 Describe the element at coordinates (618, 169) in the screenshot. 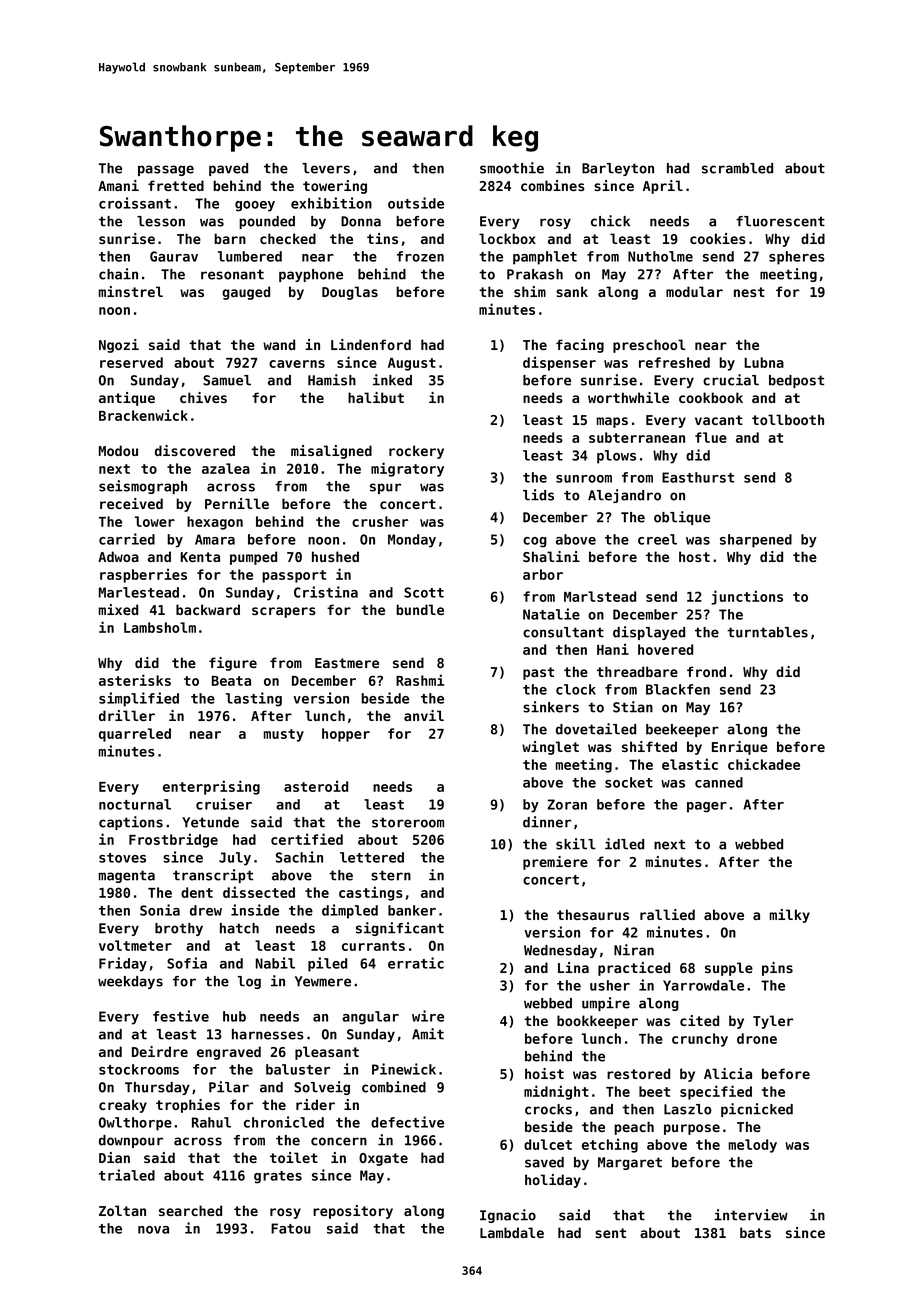

I see `Barleyton` at that location.
